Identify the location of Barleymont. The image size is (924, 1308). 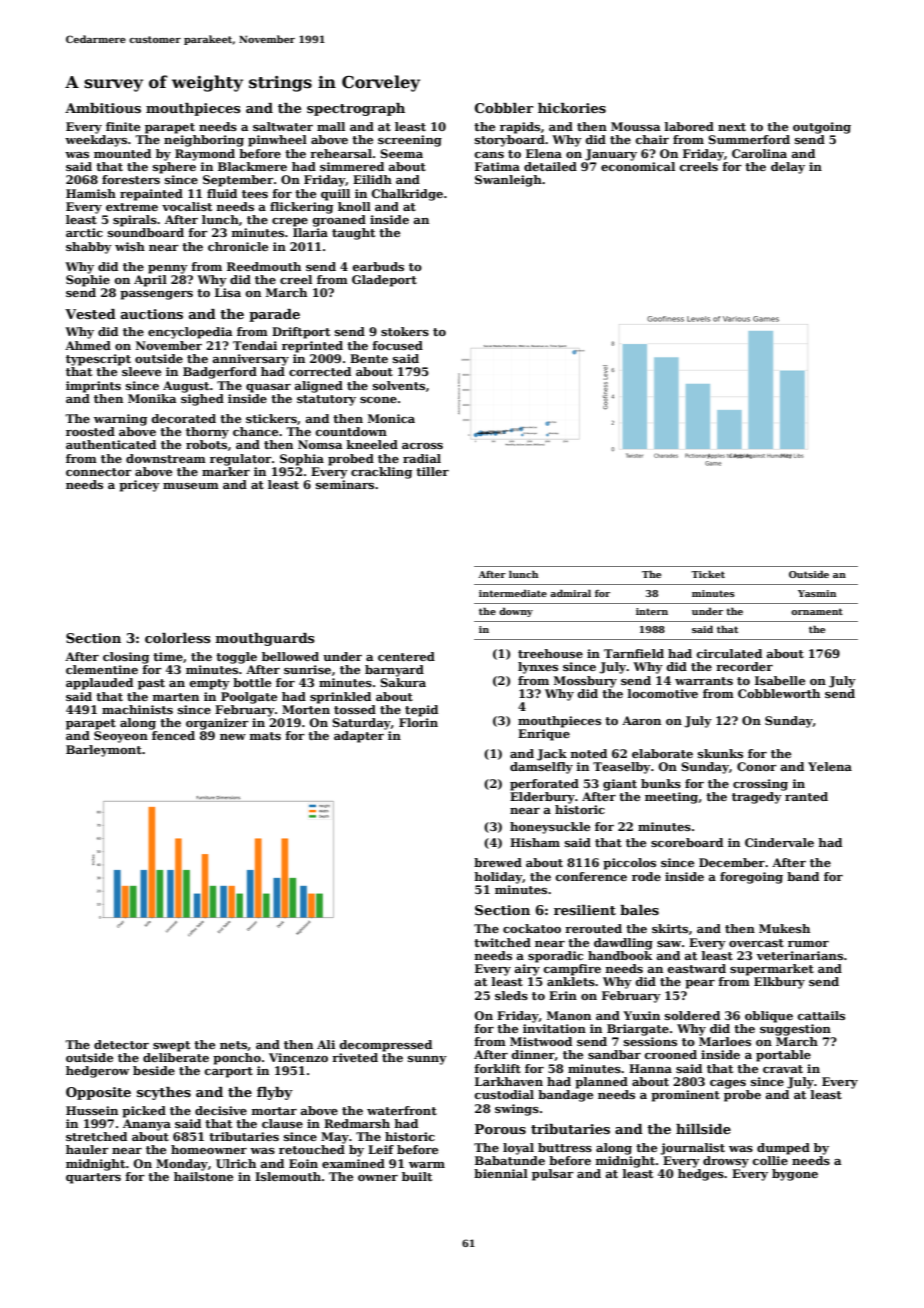
(104, 751).
